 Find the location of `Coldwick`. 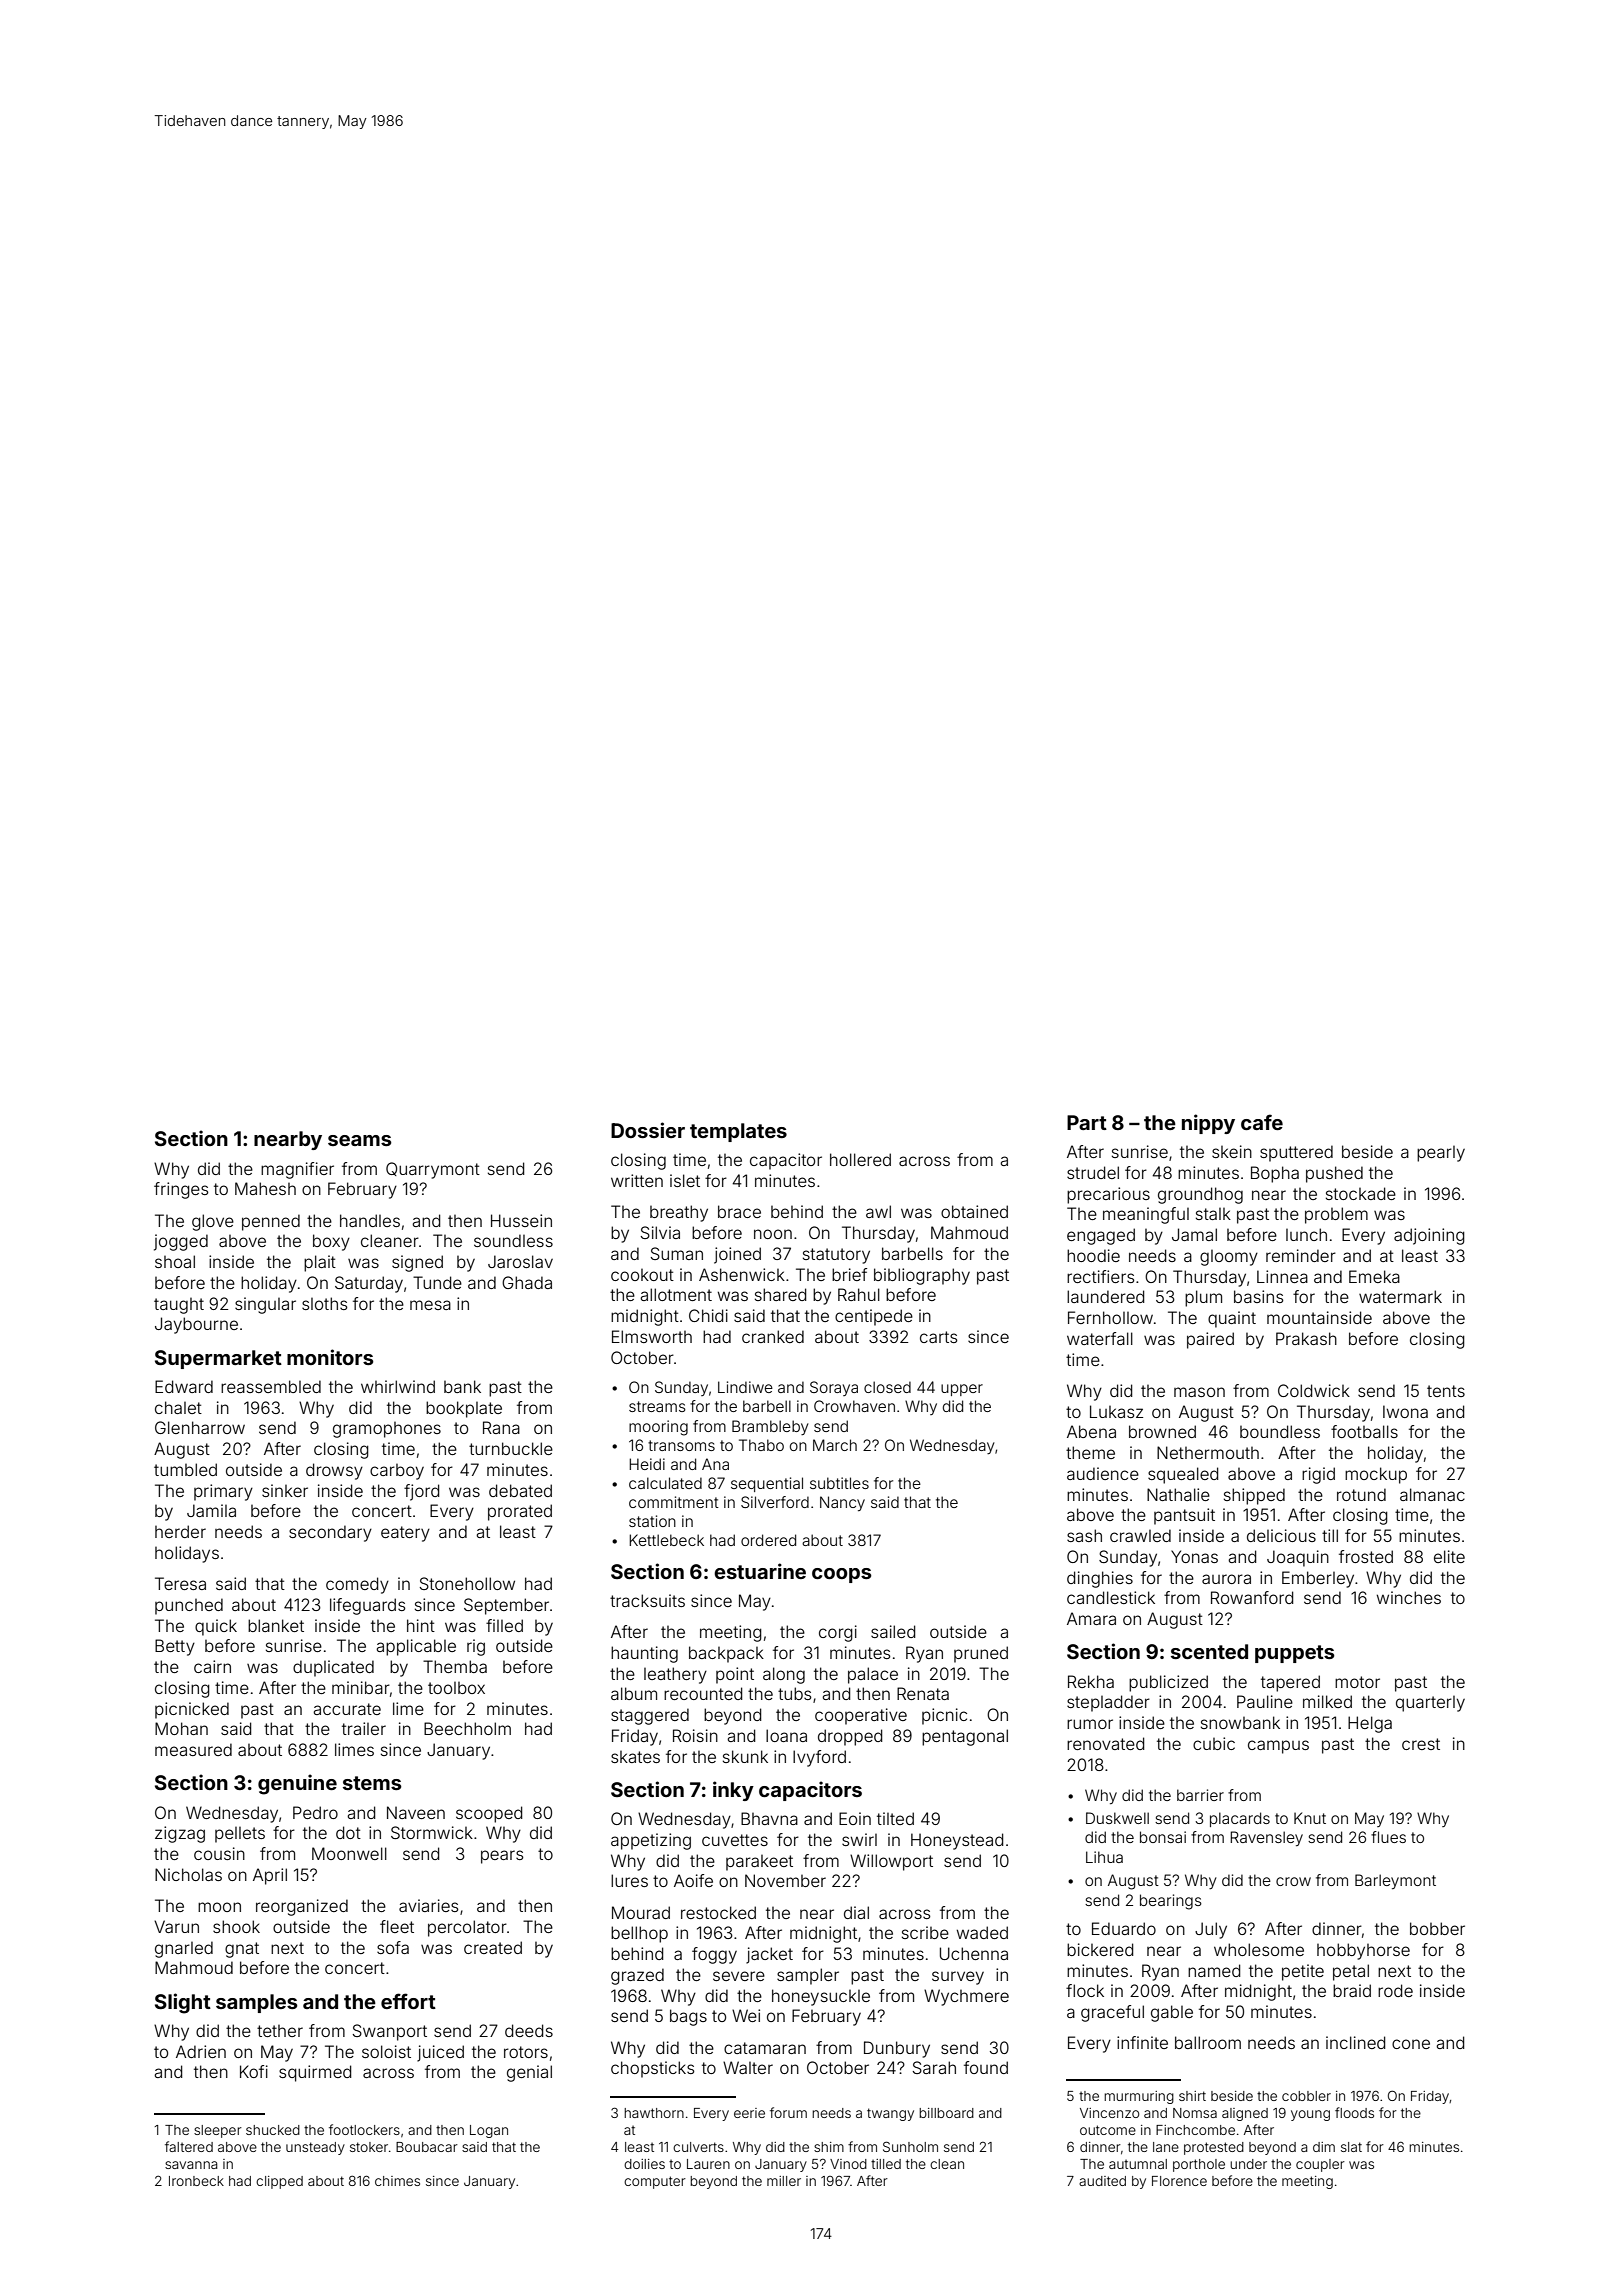

Coldwick is located at coordinates (1314, 1390).
